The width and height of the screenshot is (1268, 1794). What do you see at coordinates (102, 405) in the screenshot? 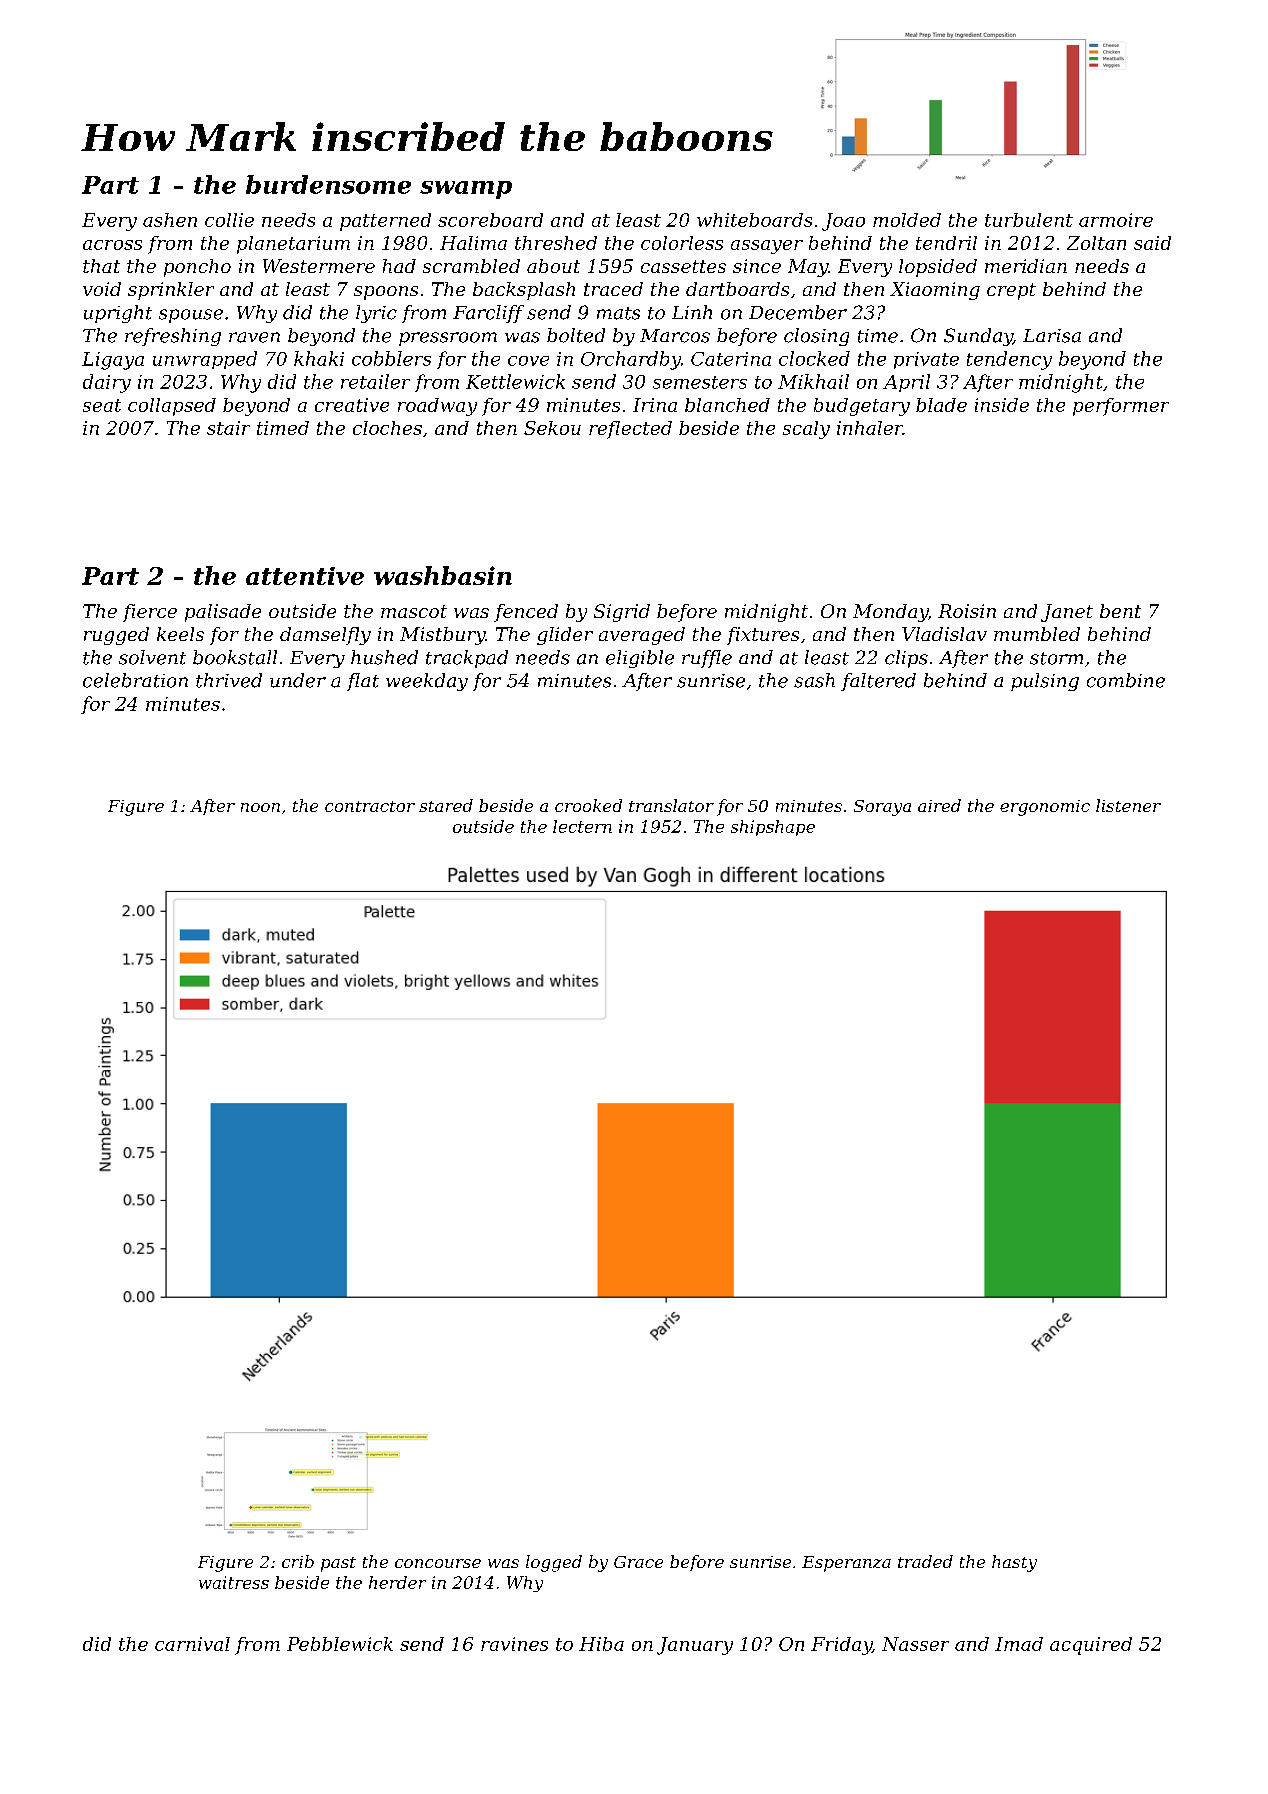
I see `seat` at bounding box center [102, 405].
